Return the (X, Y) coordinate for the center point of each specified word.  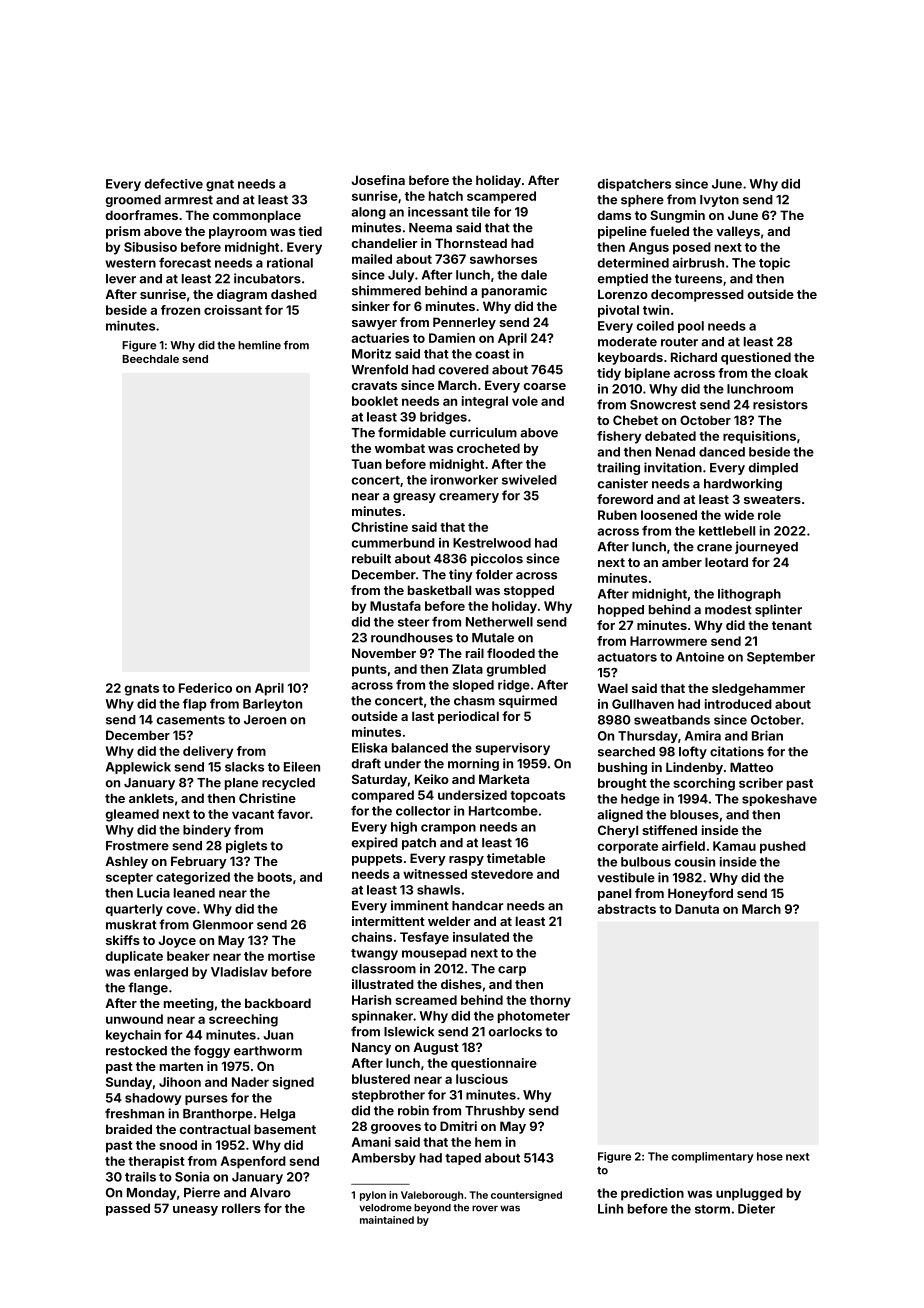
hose (770, 1156)
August (436, 1048)
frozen (180, 310)
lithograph (749, 595)
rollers (241, 1208)
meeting (189, 1004)
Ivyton (719, 201)
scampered (501, 197)
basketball (439, 590)
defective (174, 184)
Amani (371, 1142)
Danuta (697, 909)
